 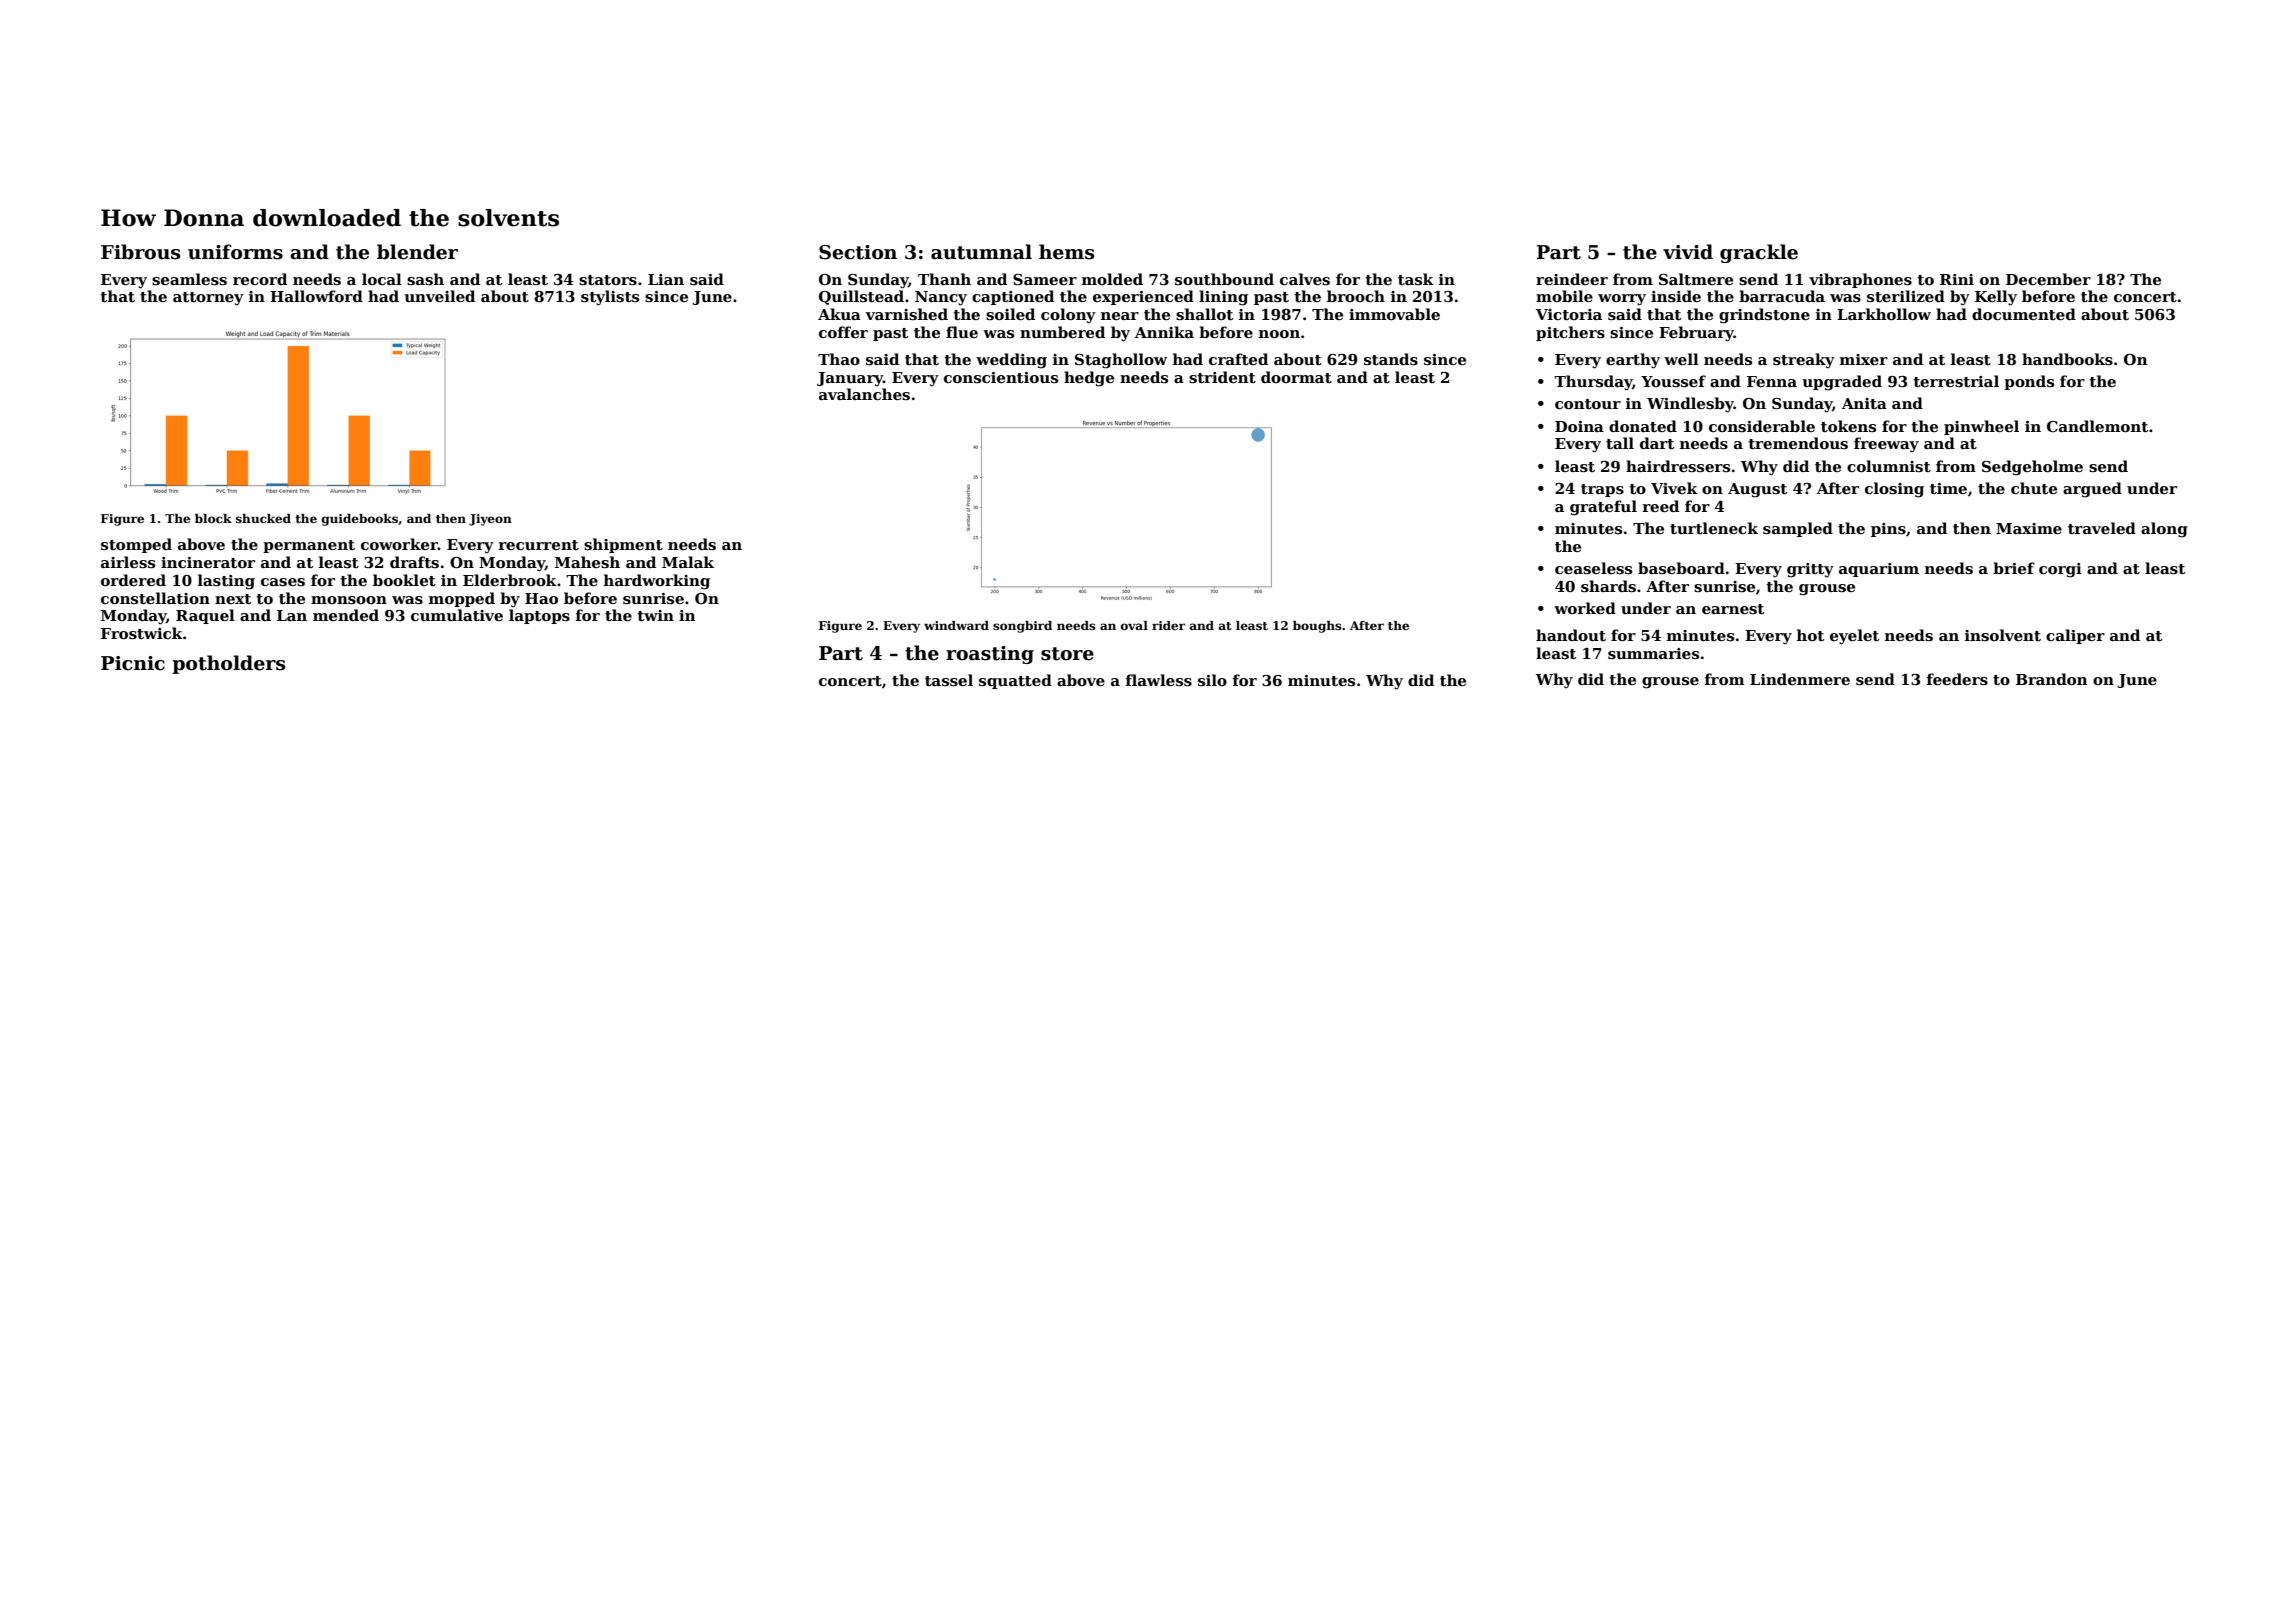 I want to click on stands, so click(x=1391, y=359).
